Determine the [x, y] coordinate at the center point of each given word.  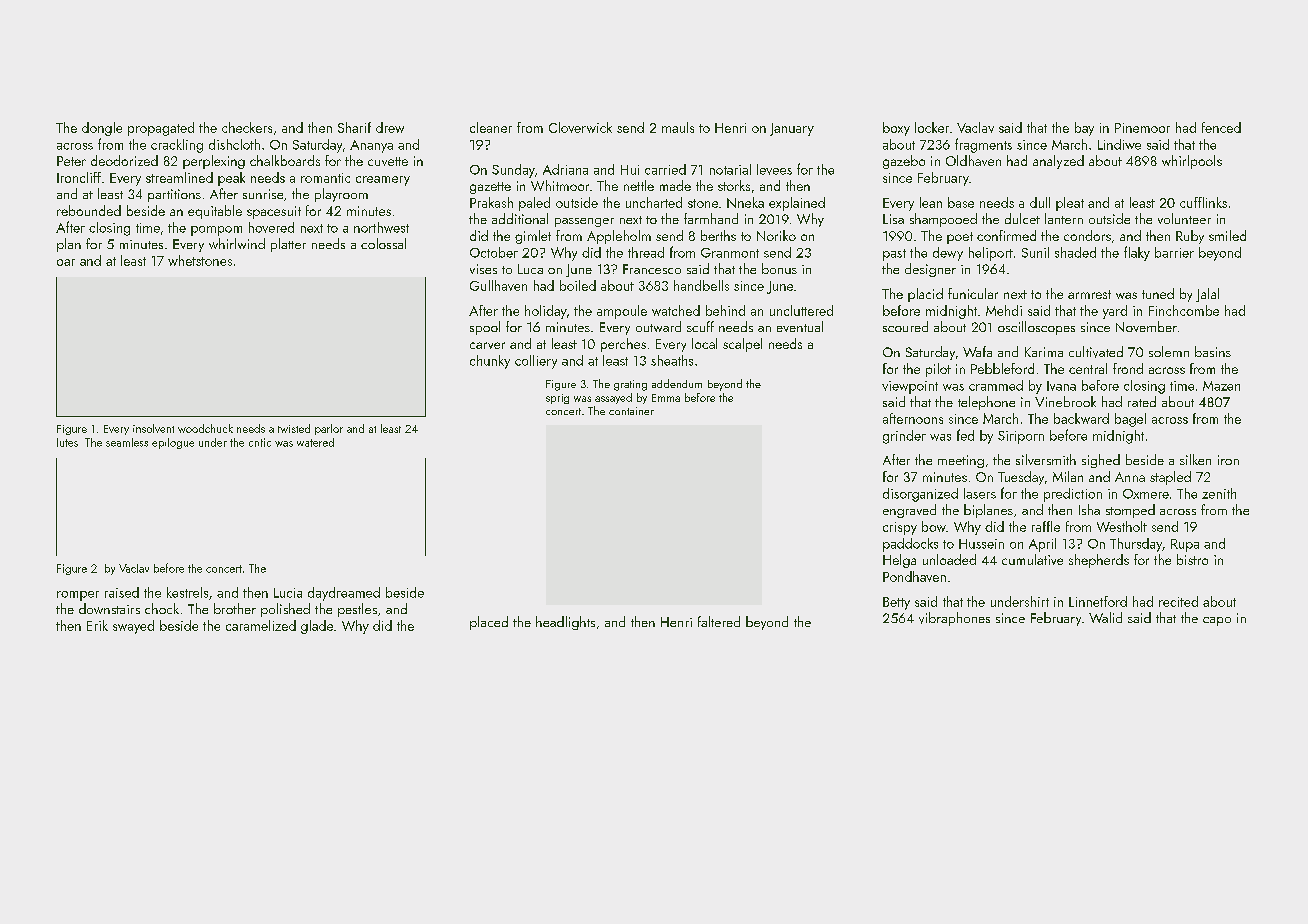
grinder [904, 437]
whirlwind [237, 243]
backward [1081, 418]
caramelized [261, 625]
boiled [578, 285]
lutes [67, 442]
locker [932, 127]
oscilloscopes [1036, 328]
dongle [102, 129]
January [792, 129]
